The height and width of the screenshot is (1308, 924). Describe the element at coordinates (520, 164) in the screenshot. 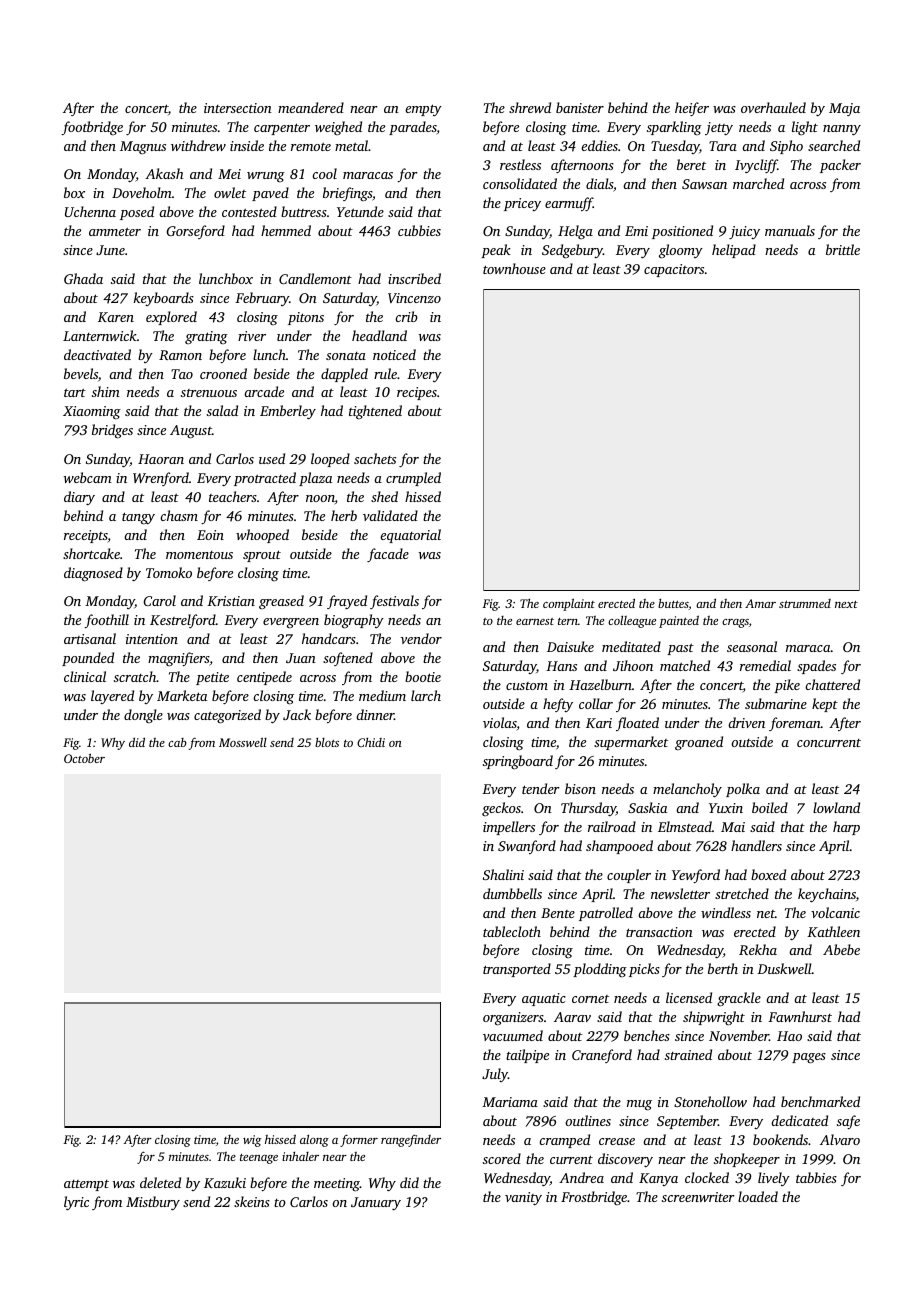

I see `restless` at that location.
